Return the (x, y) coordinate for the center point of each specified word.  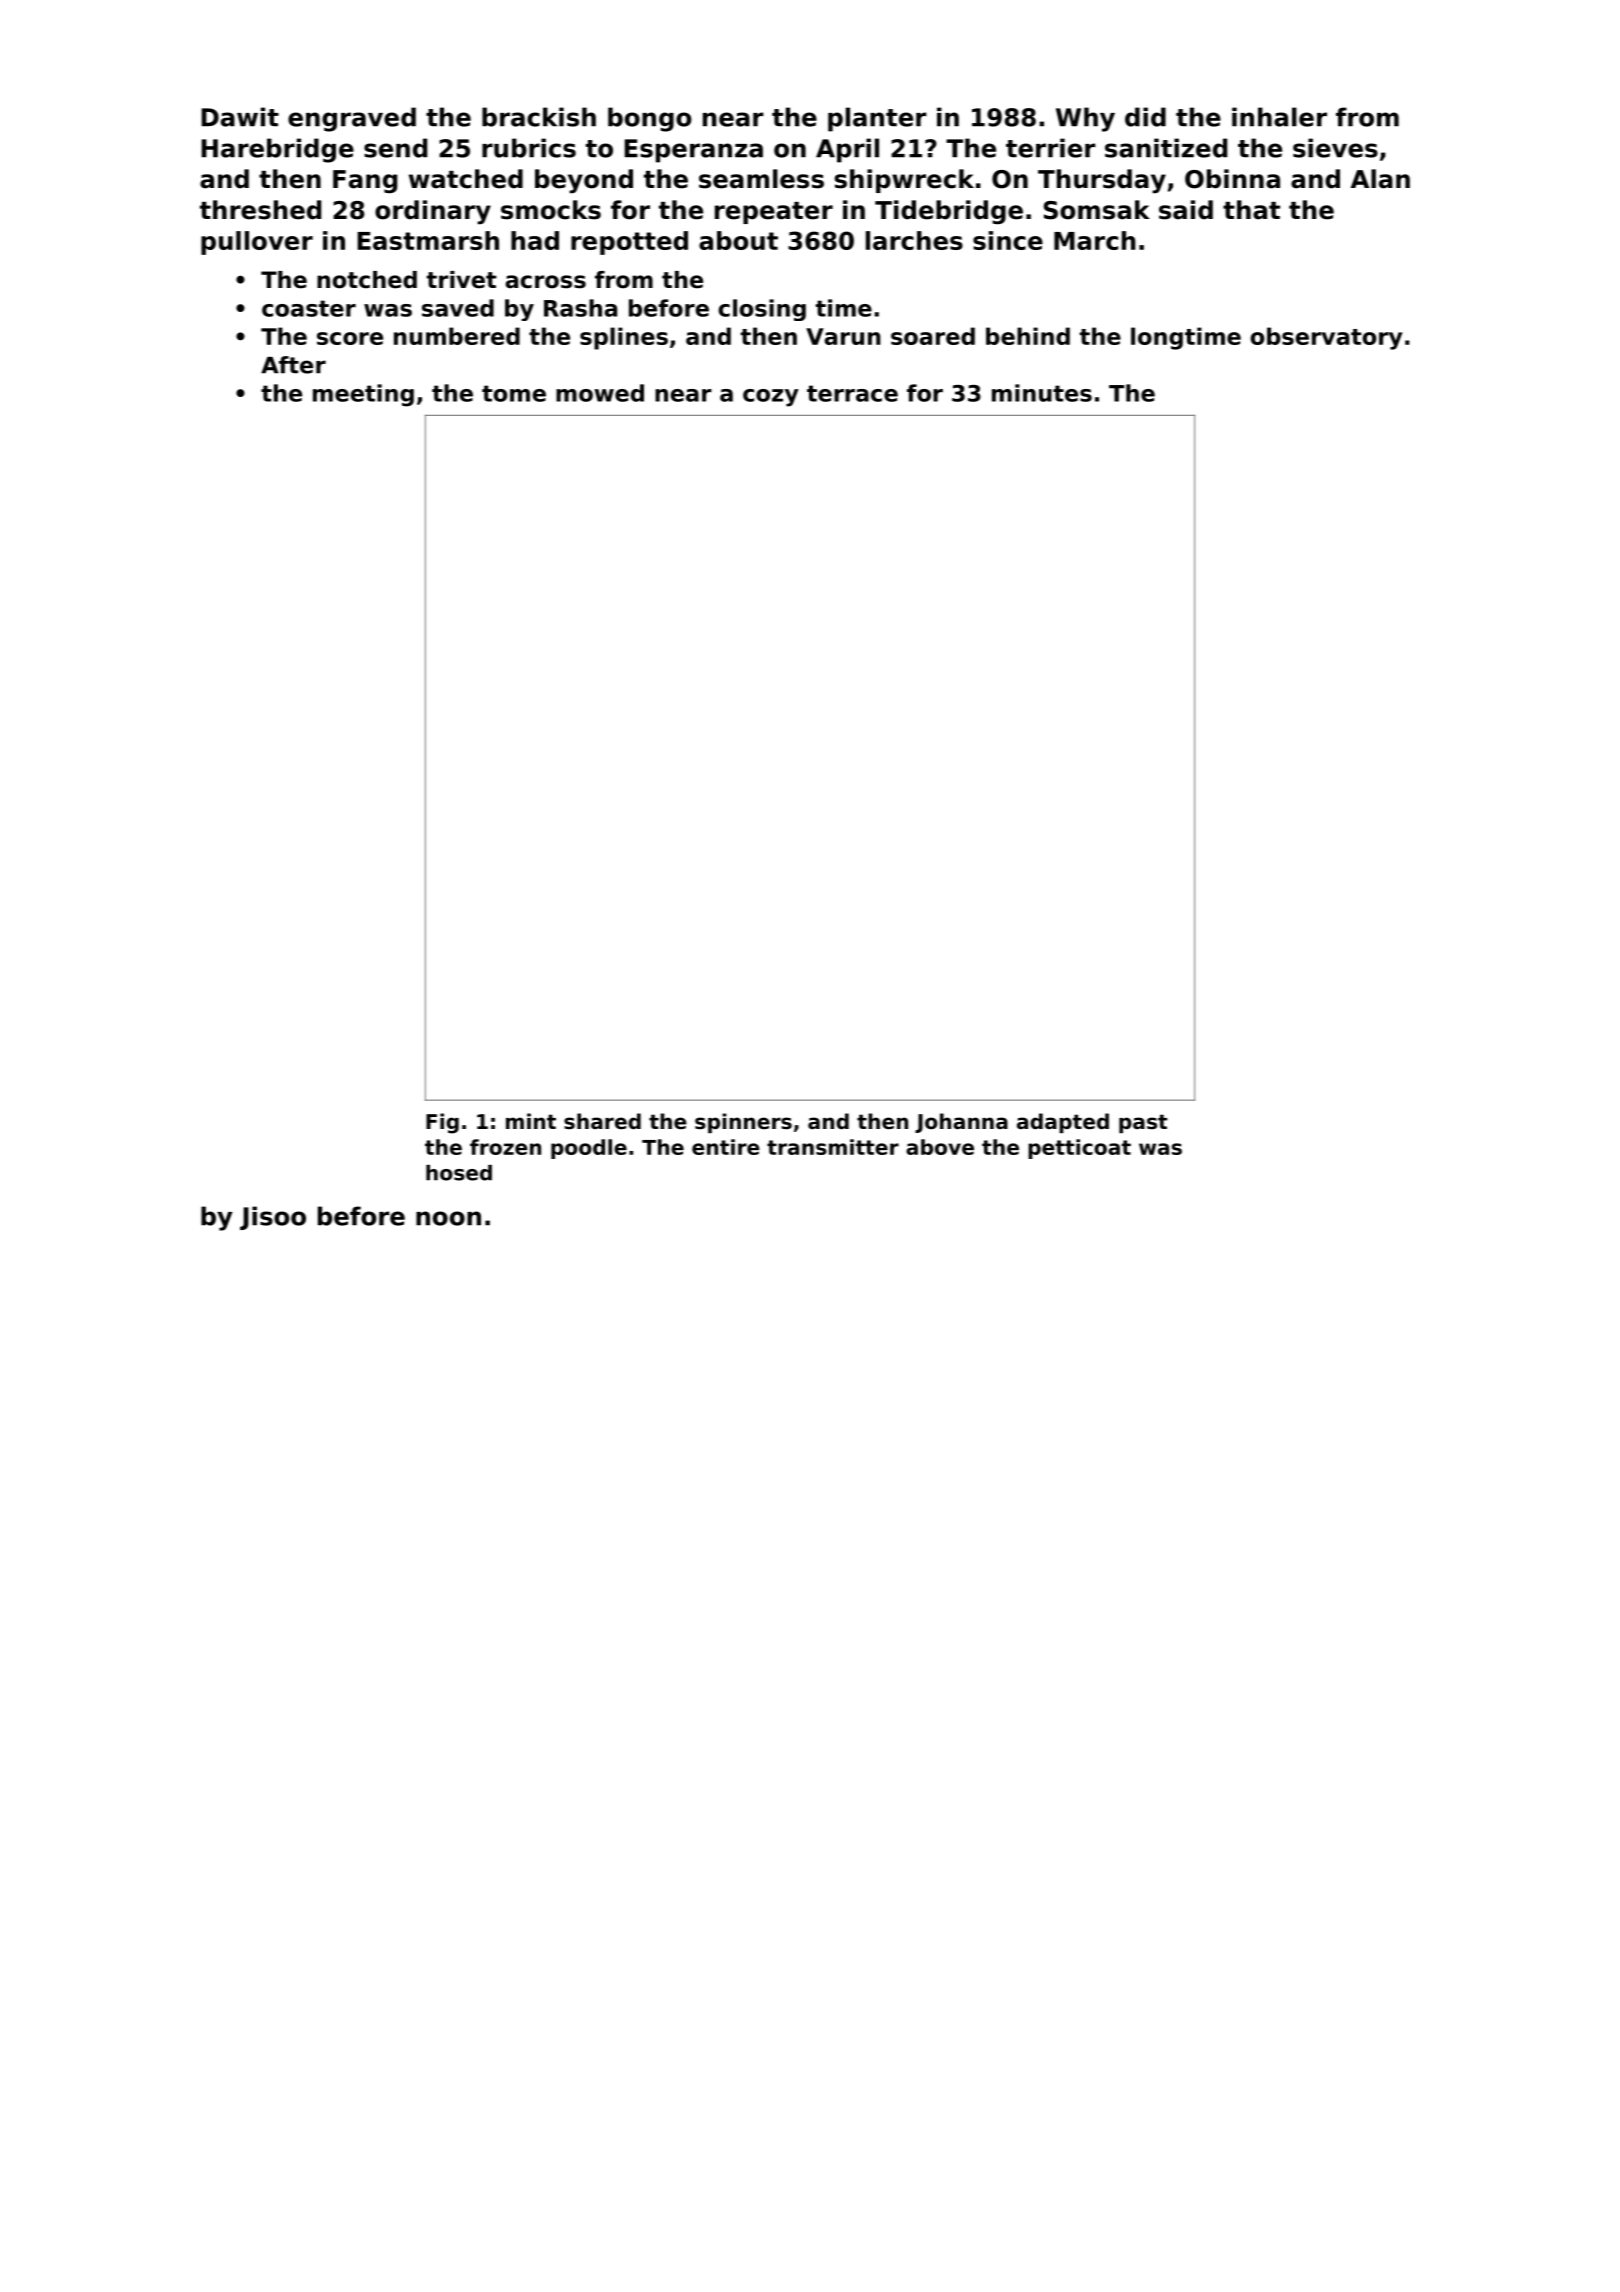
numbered (457, 336)
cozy (771, 398)
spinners (743, 1123)
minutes (1042, 393)
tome (514, 393)
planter (877, 119)
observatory (1326, 338)
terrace (852, 393)
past (1143, 1123)
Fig (442, 1123)
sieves (1335, 148)
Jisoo (273, 1218)
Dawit (240, 117)
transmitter (833, 1147)
